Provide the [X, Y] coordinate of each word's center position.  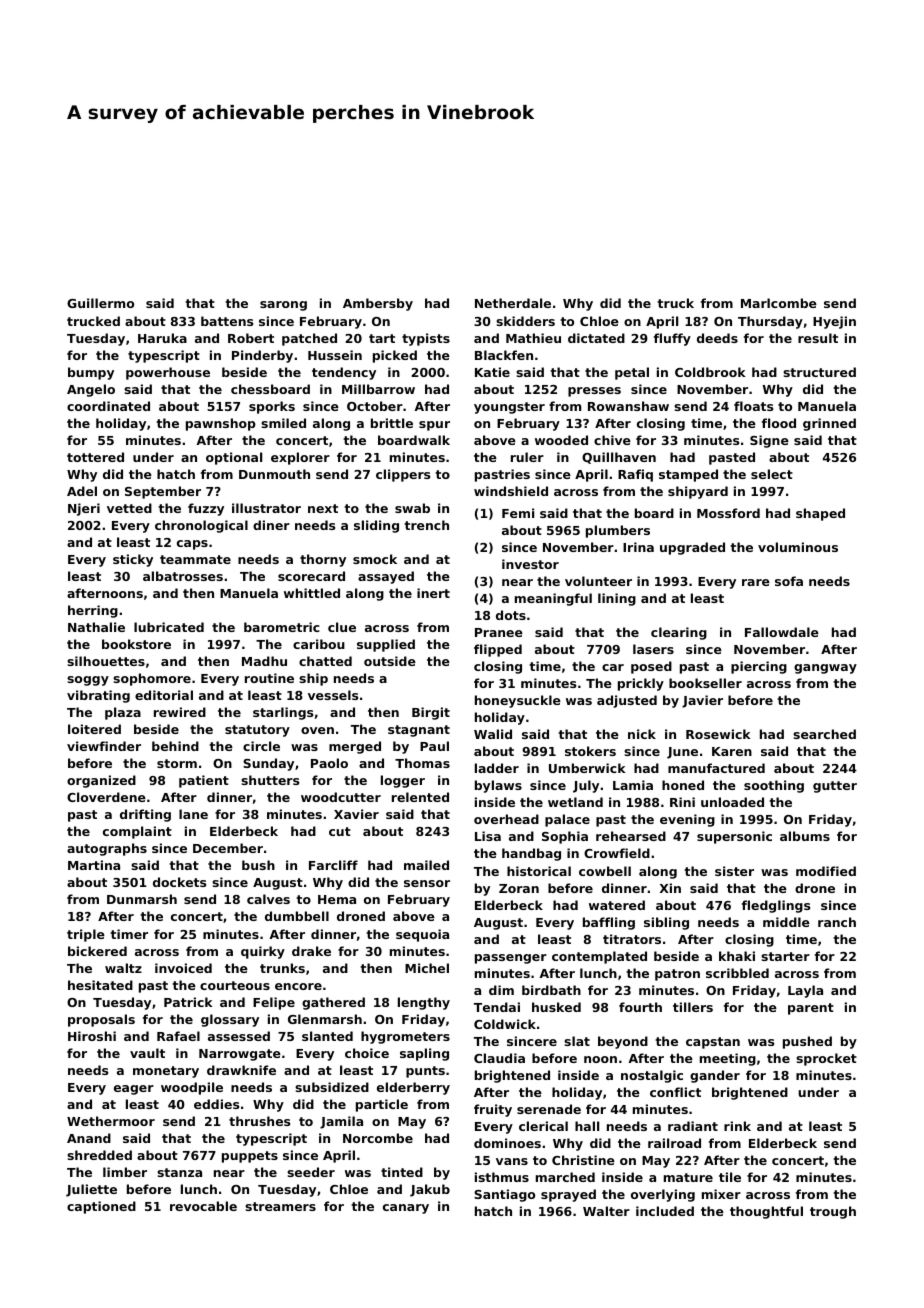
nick [642, 734]
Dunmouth [274, 474]
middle [786, 922]
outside [390, 661]
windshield [511, 491]
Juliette [91, 1190]
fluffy [672, 339]
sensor [427, 883]
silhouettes [106, 661]
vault [147, 1053]
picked [395, 356]
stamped [688, 475]
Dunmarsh [142, 899]
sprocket [826, 1059]
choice [367, 1053]
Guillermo [100, 303]
